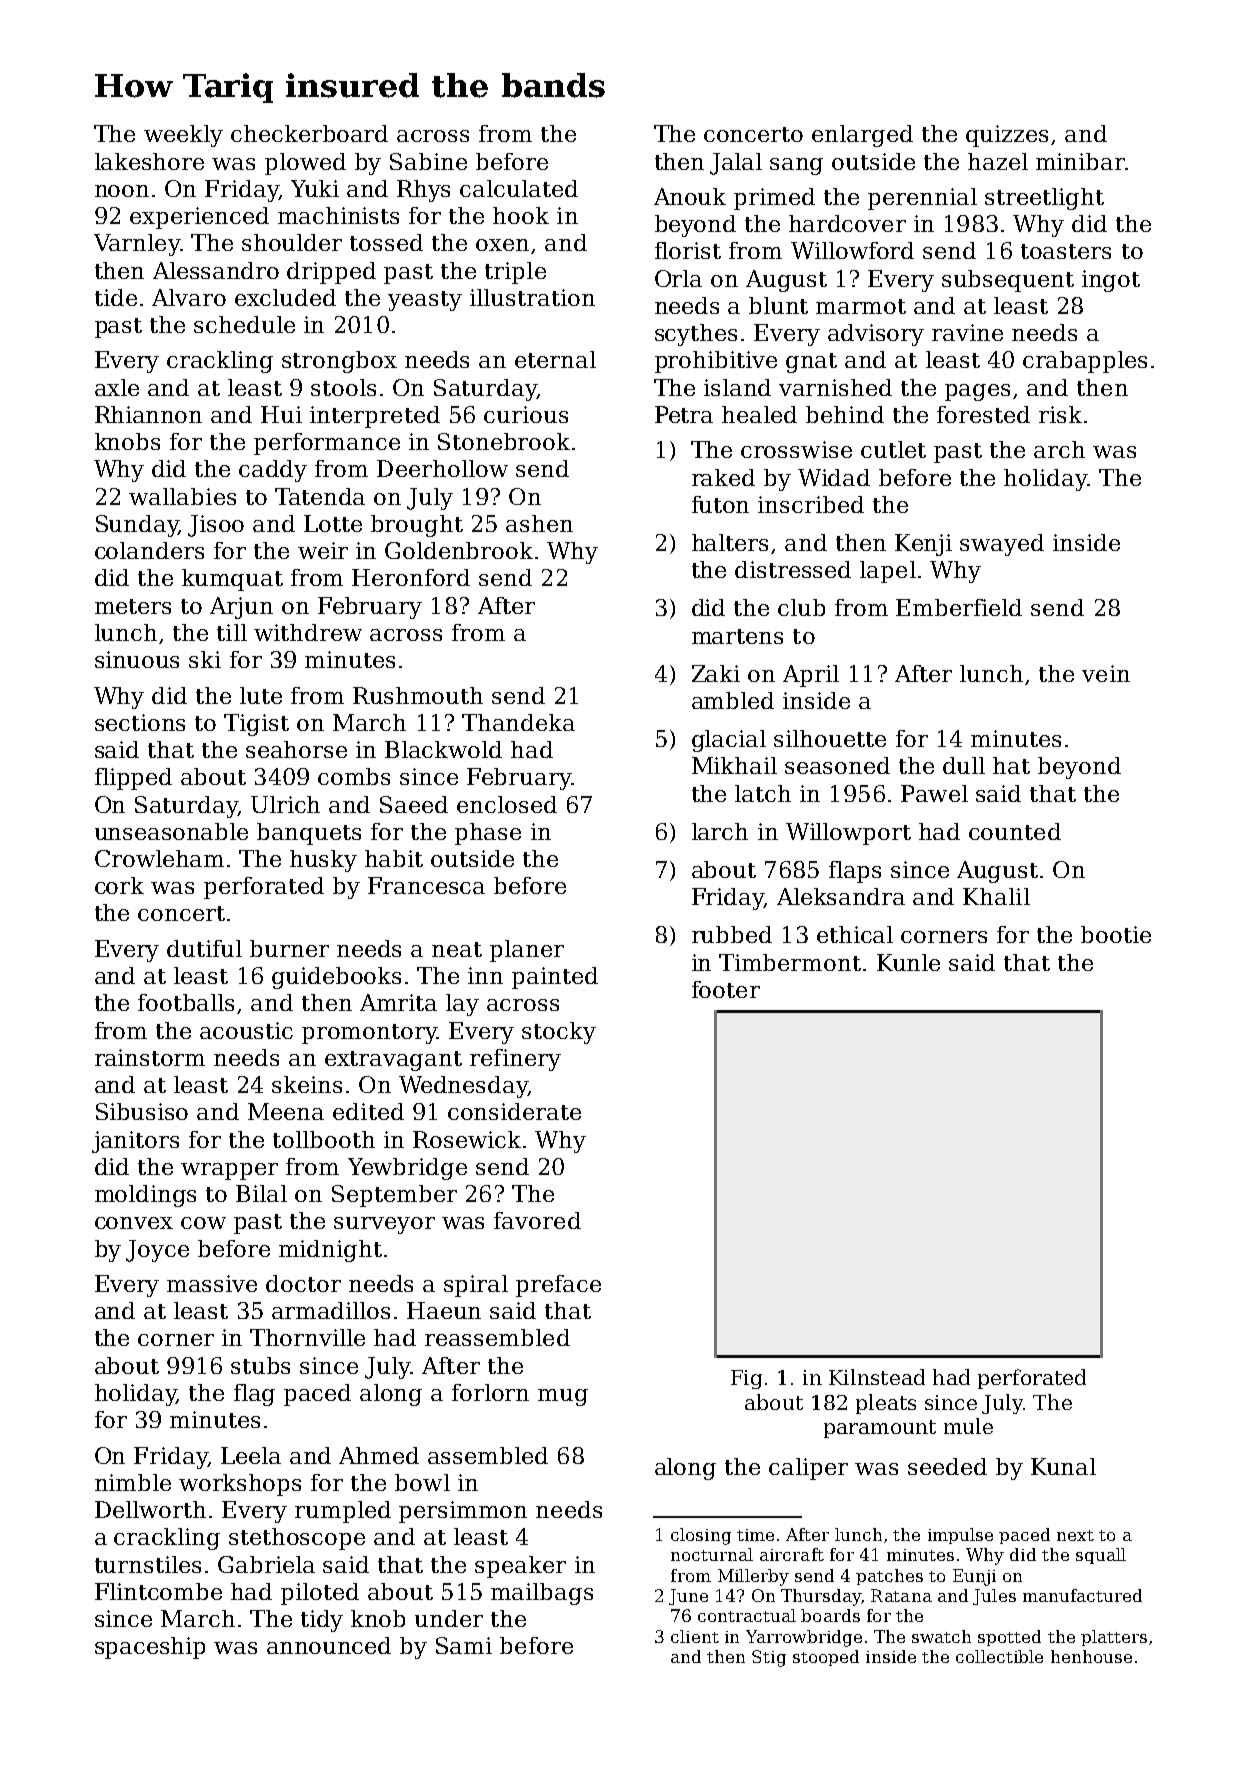 Image resolution: width=1257 pixels, height=1778 pixels. Describe the element at coordinates (555, 359) in the screenshot. I see `eternal` at that location.
